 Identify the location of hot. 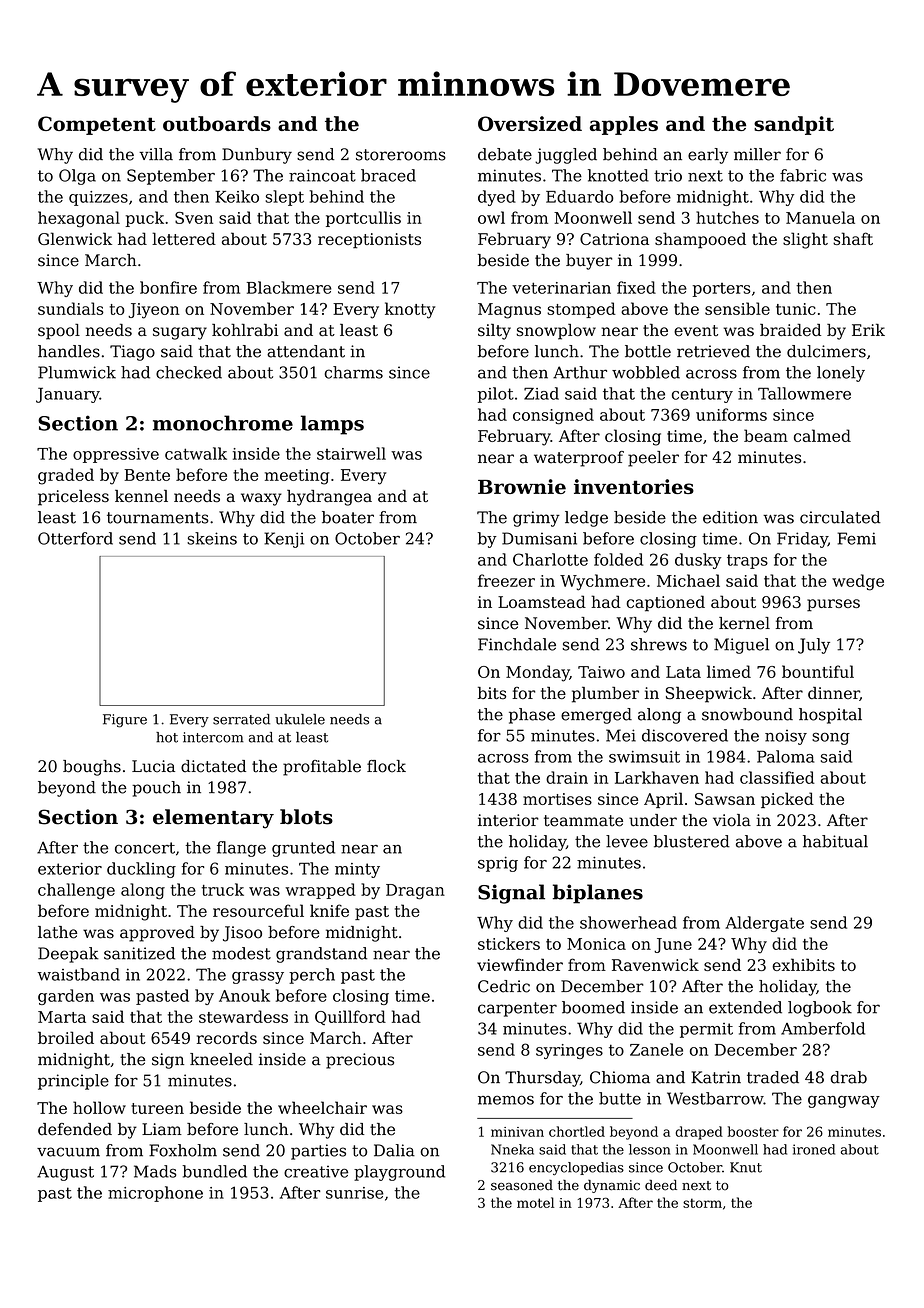
(167, 737).
